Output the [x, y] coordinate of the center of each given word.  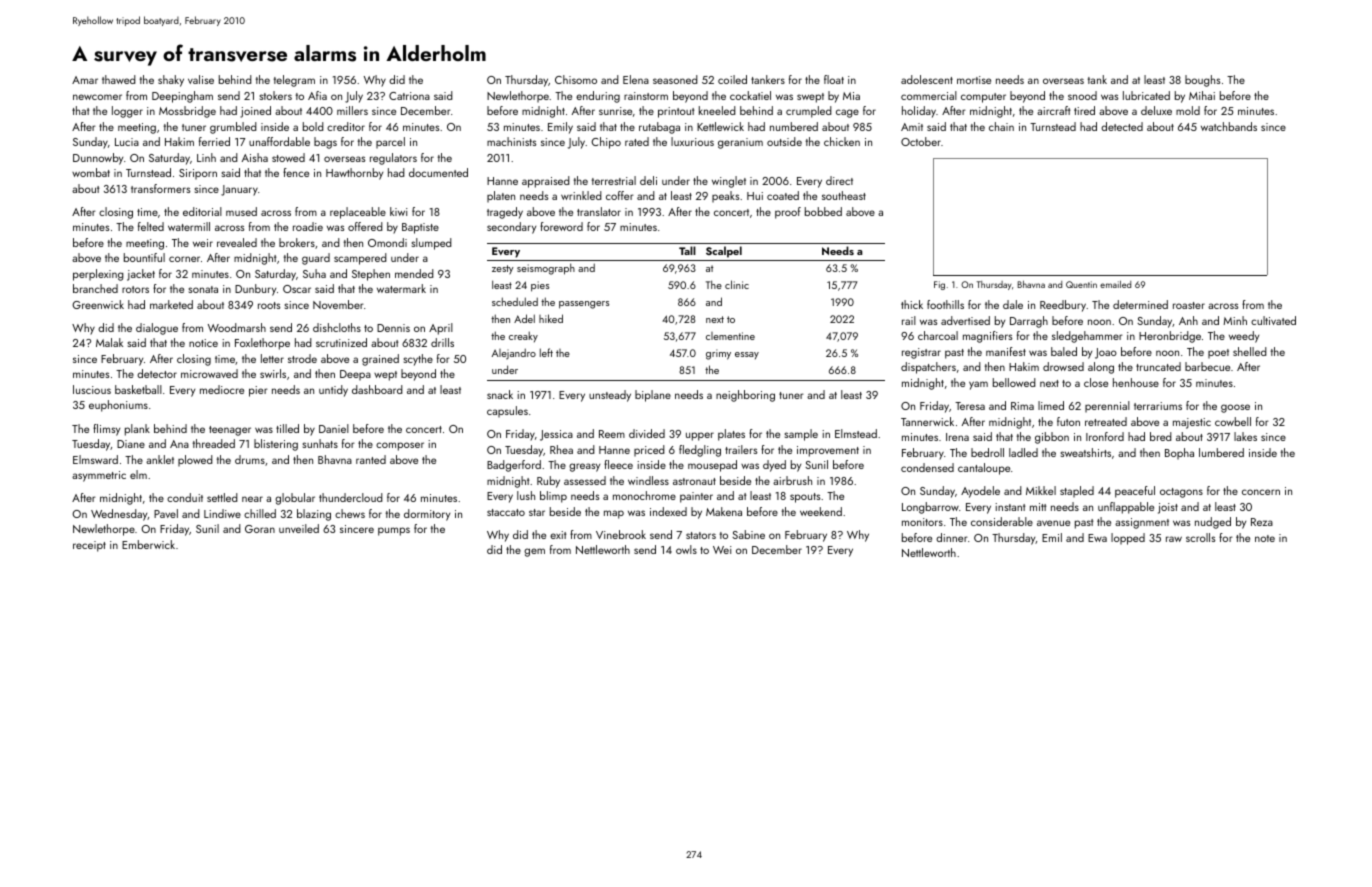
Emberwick [148, 544]
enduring [598, 97]
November [338, 304]
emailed [1115, 284]
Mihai [1202, 95]
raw [1174, 539]
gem [534, 552]
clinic [737, 284]
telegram [294, 81]
